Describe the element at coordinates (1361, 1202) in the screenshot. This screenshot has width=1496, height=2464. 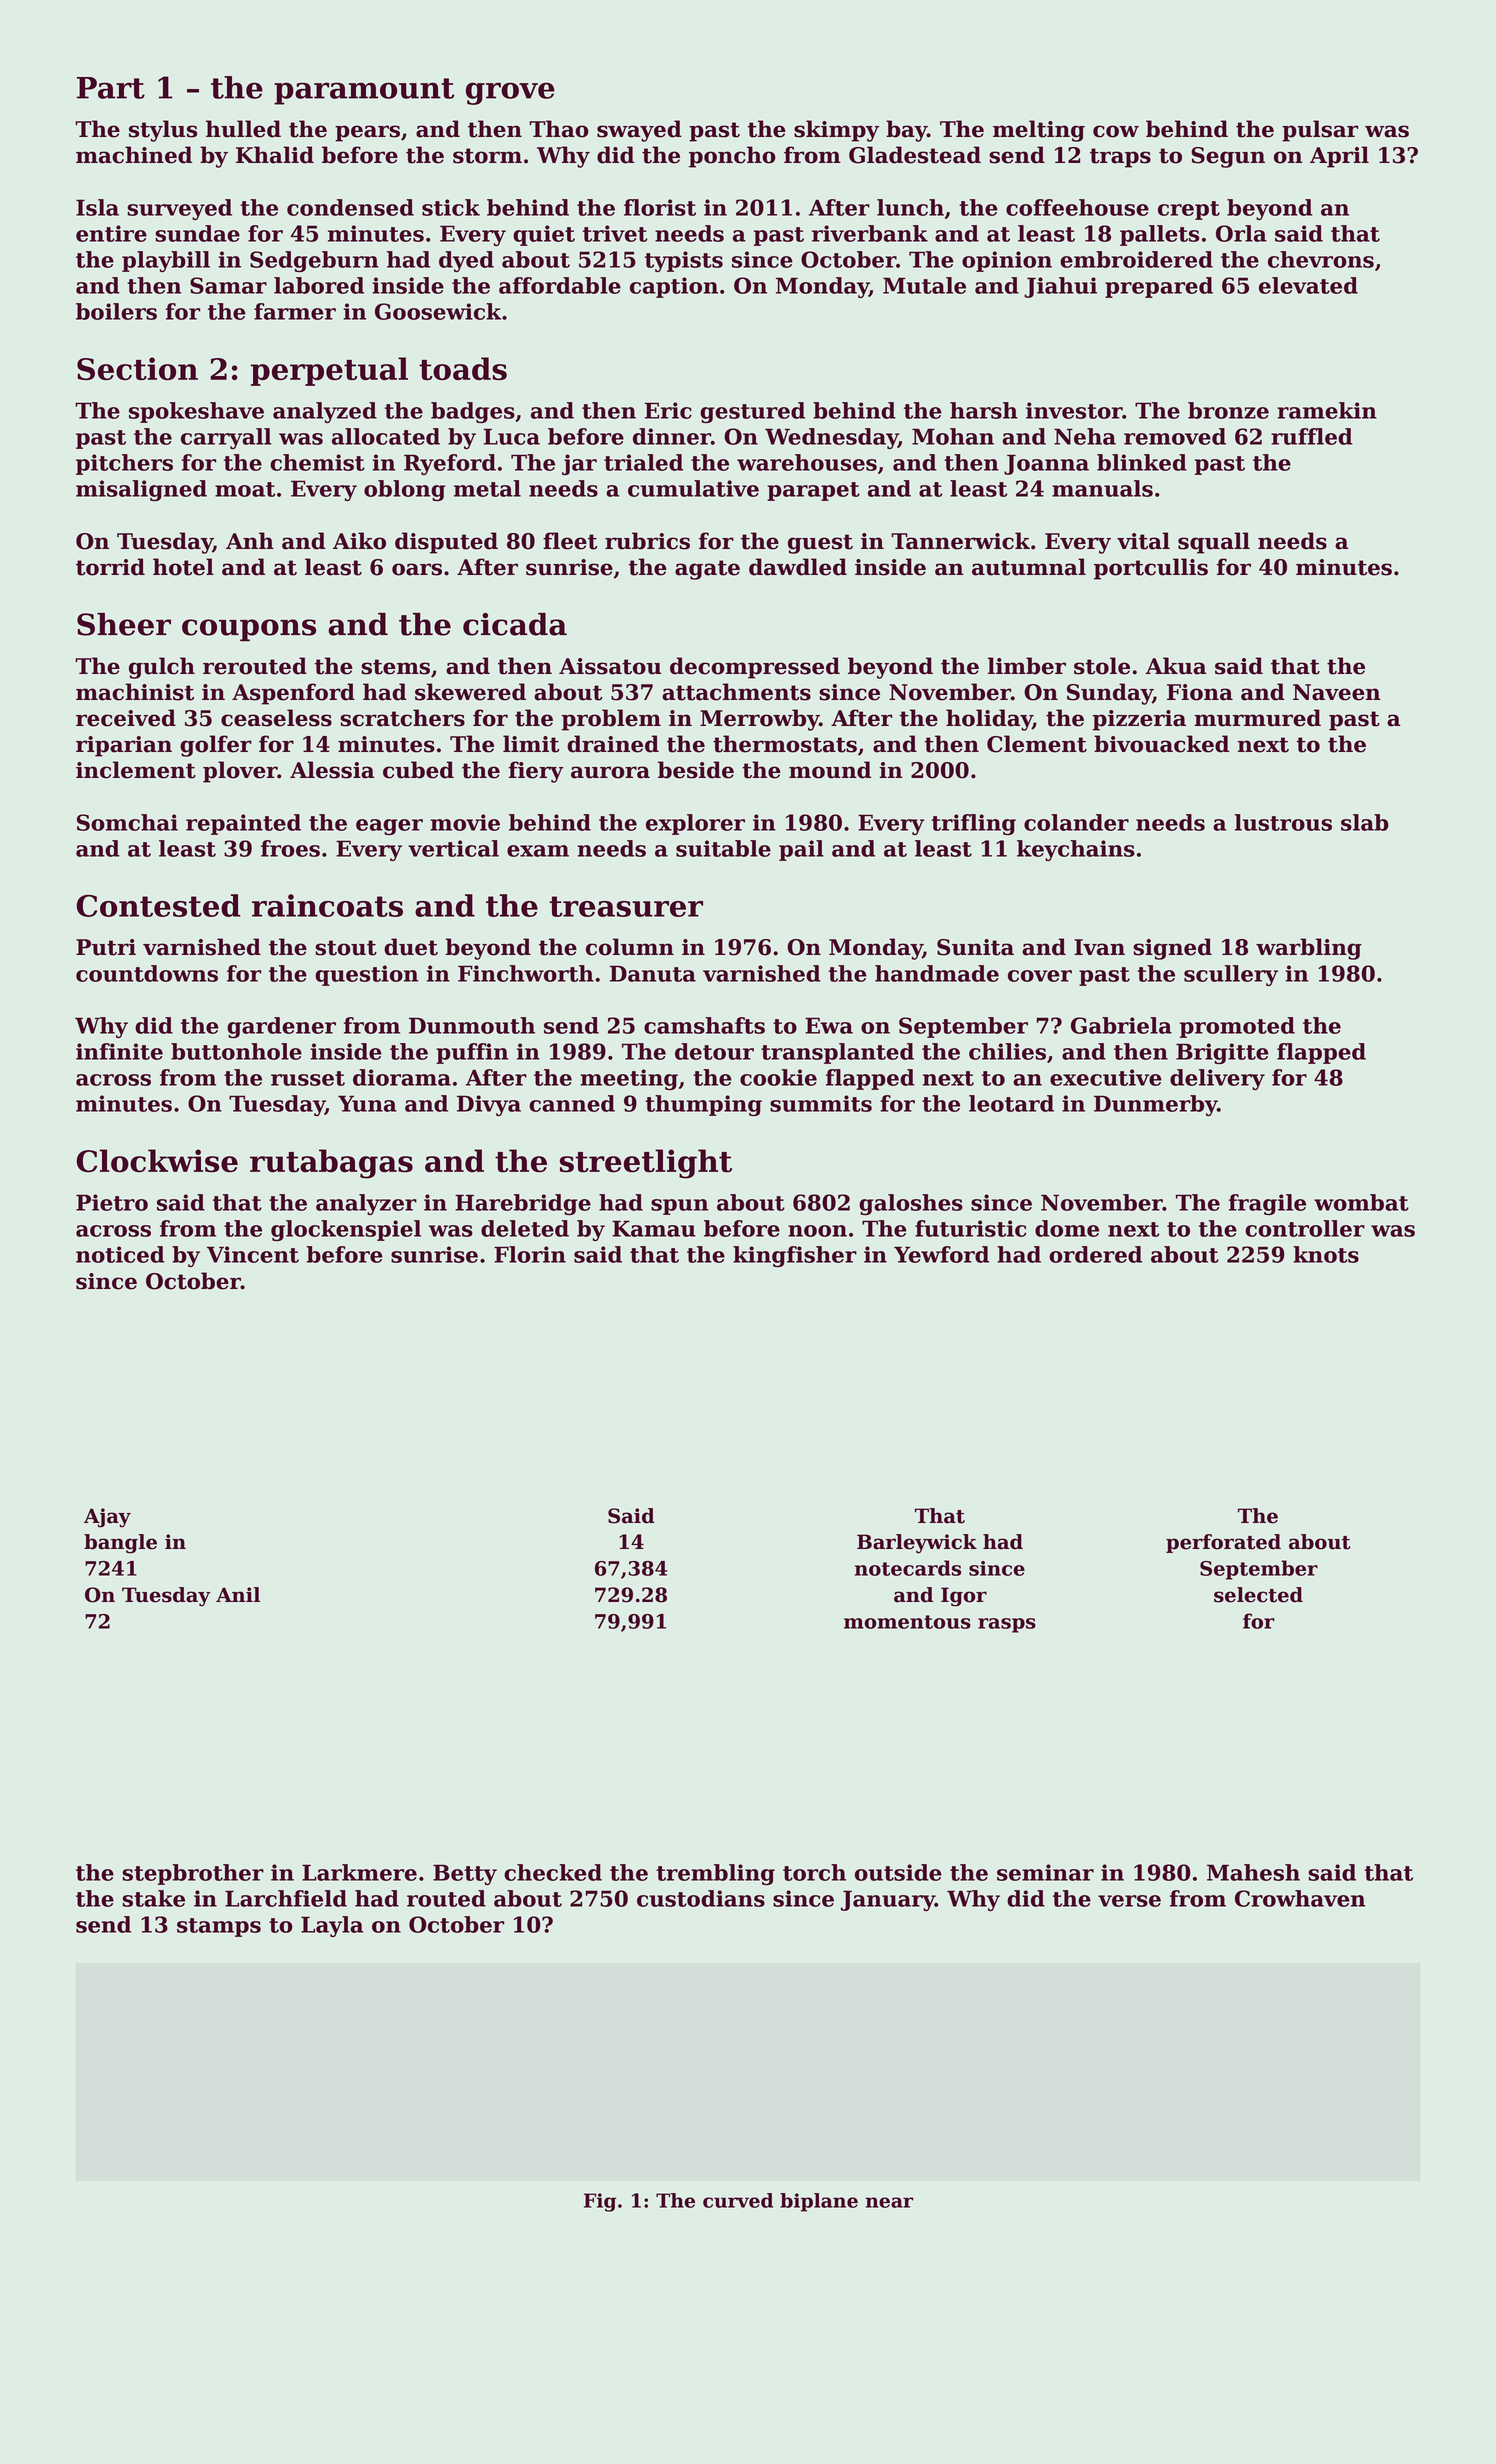
I see `wombat` at that location.
